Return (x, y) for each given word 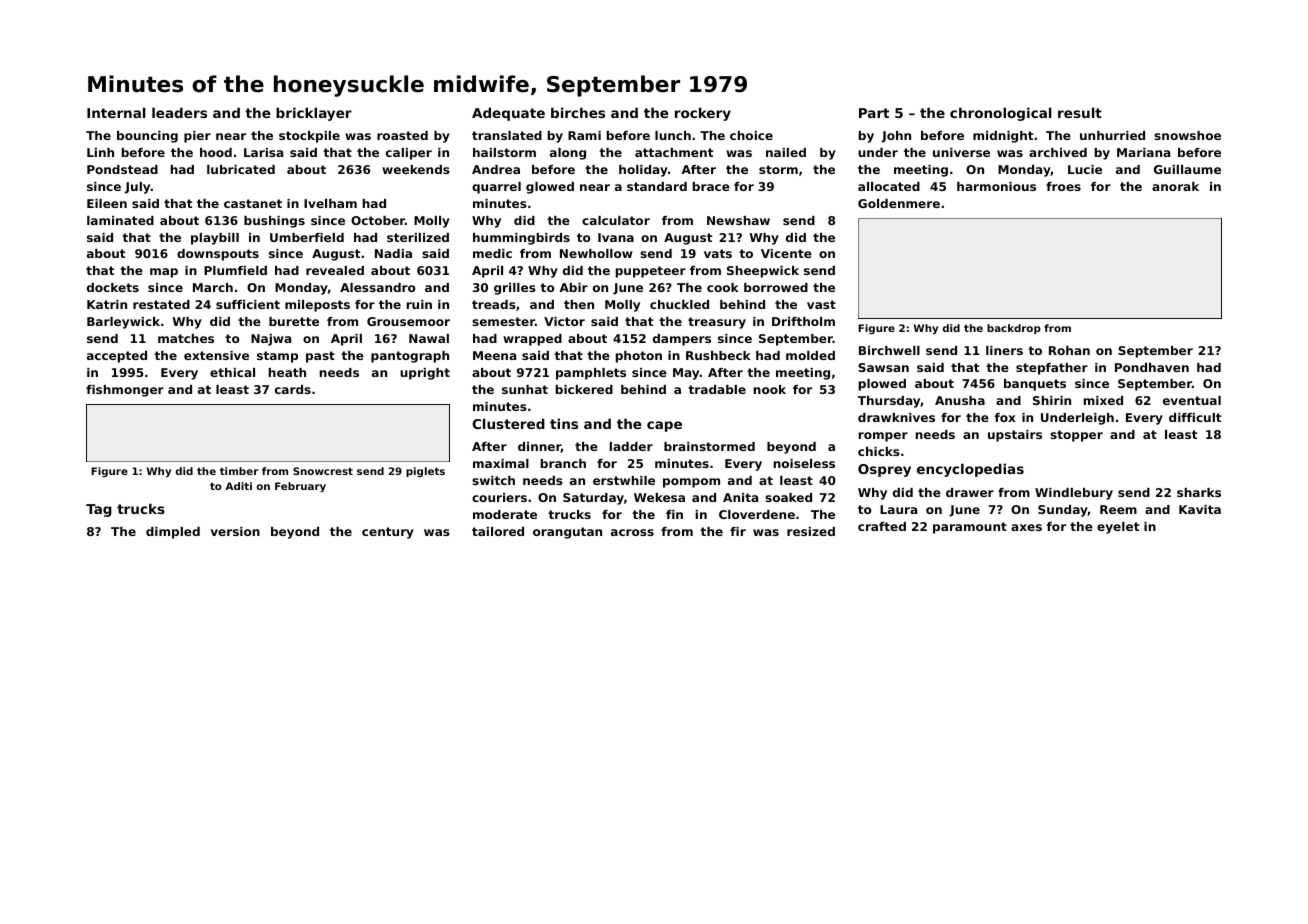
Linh (100, 152)
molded (810, 355)
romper (883, 437)
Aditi (238, 486)
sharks (1199, 492)
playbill (215, 239)
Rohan (1069, 350)
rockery (703, 114)
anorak (1175, 186)
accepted (117, 357)
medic (492, 253)
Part (874, 113)
